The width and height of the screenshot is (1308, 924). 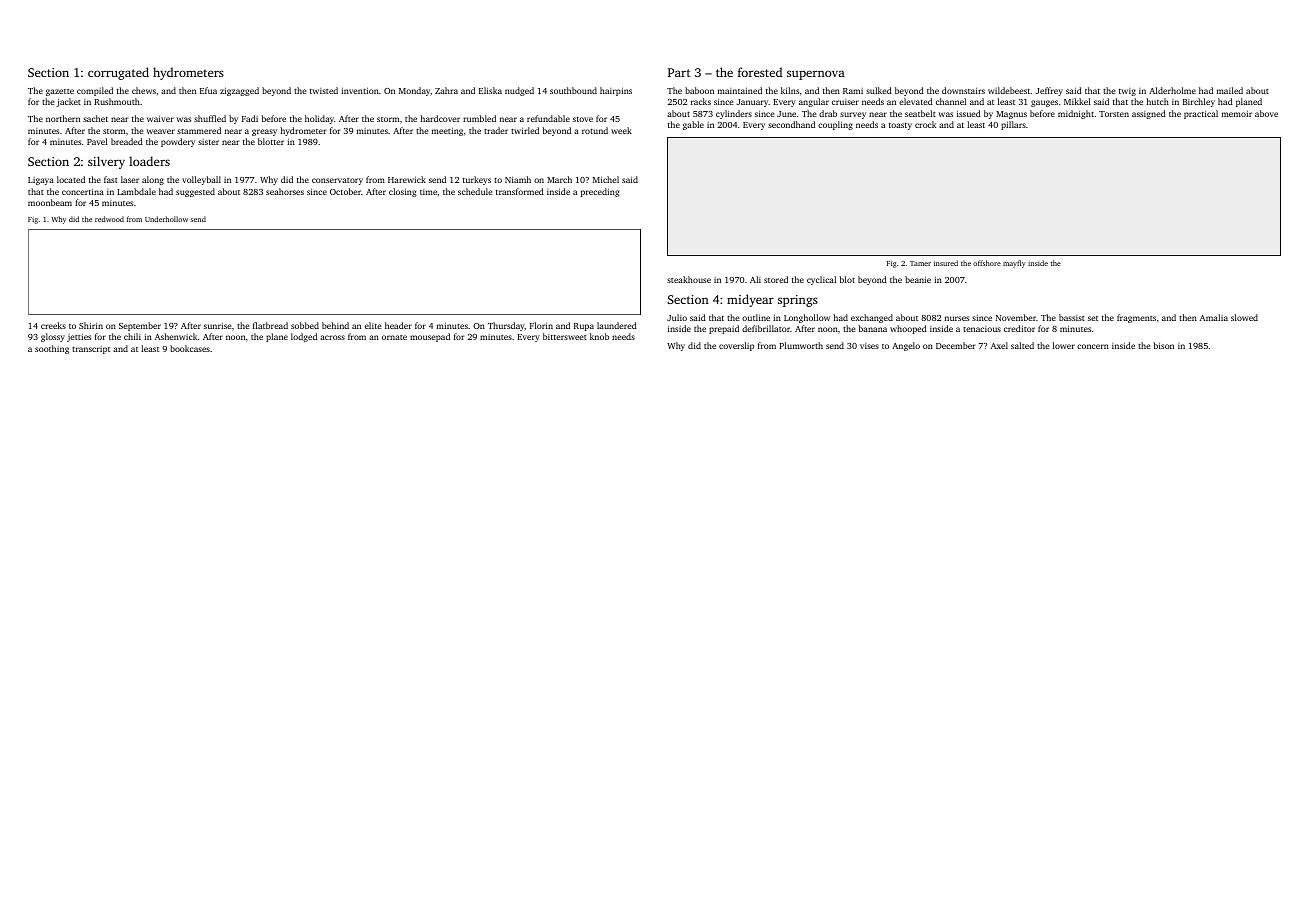 I want to click on Part, so click(x=679, y=72).
